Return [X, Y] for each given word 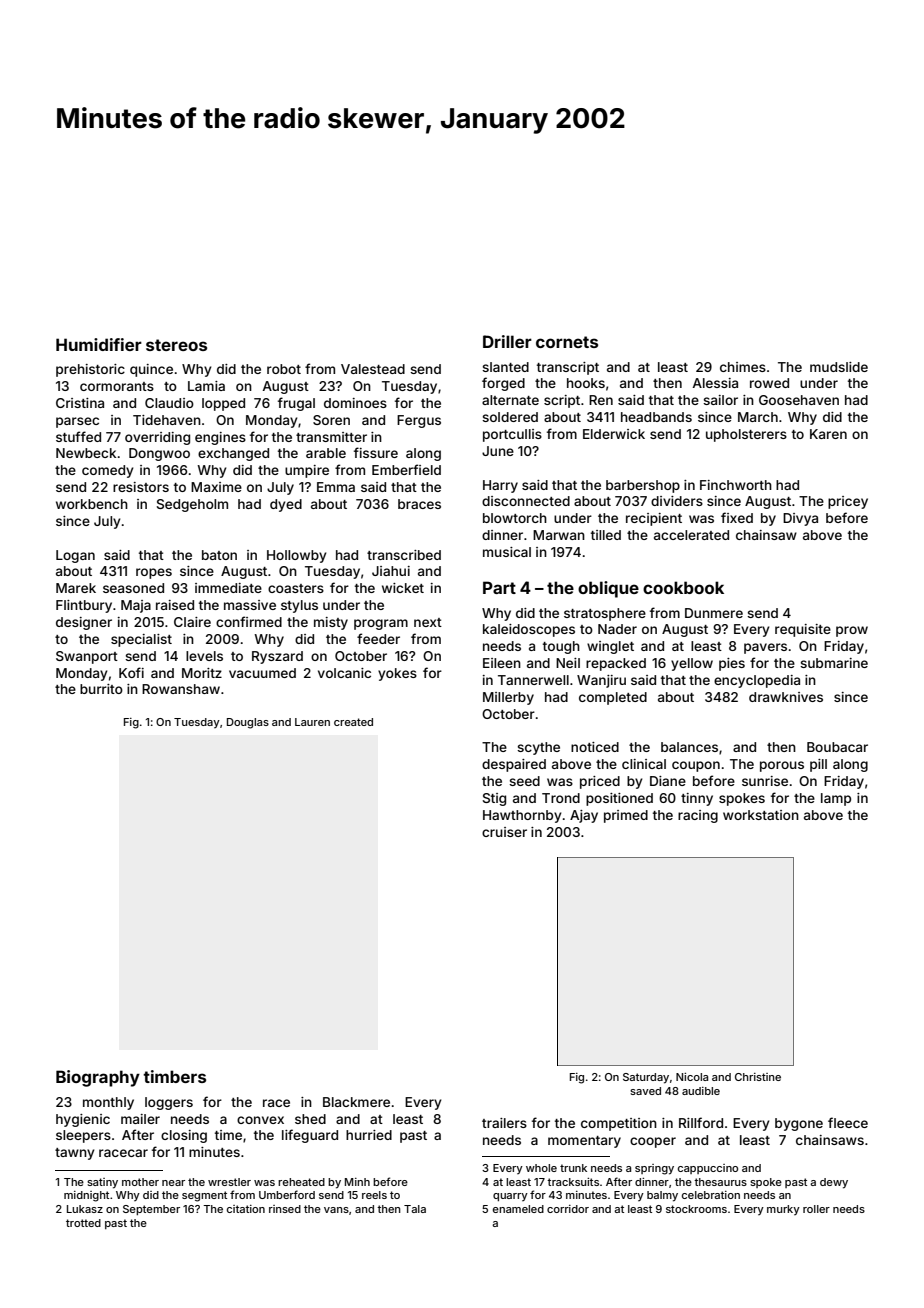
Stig [494, 799]
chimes [743, 367]
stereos [176, 345]
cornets [567, 342]
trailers [504, 1123]
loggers [169, 1103]
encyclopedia [757, 681]
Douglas [248, 723]
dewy [834, 1183]
